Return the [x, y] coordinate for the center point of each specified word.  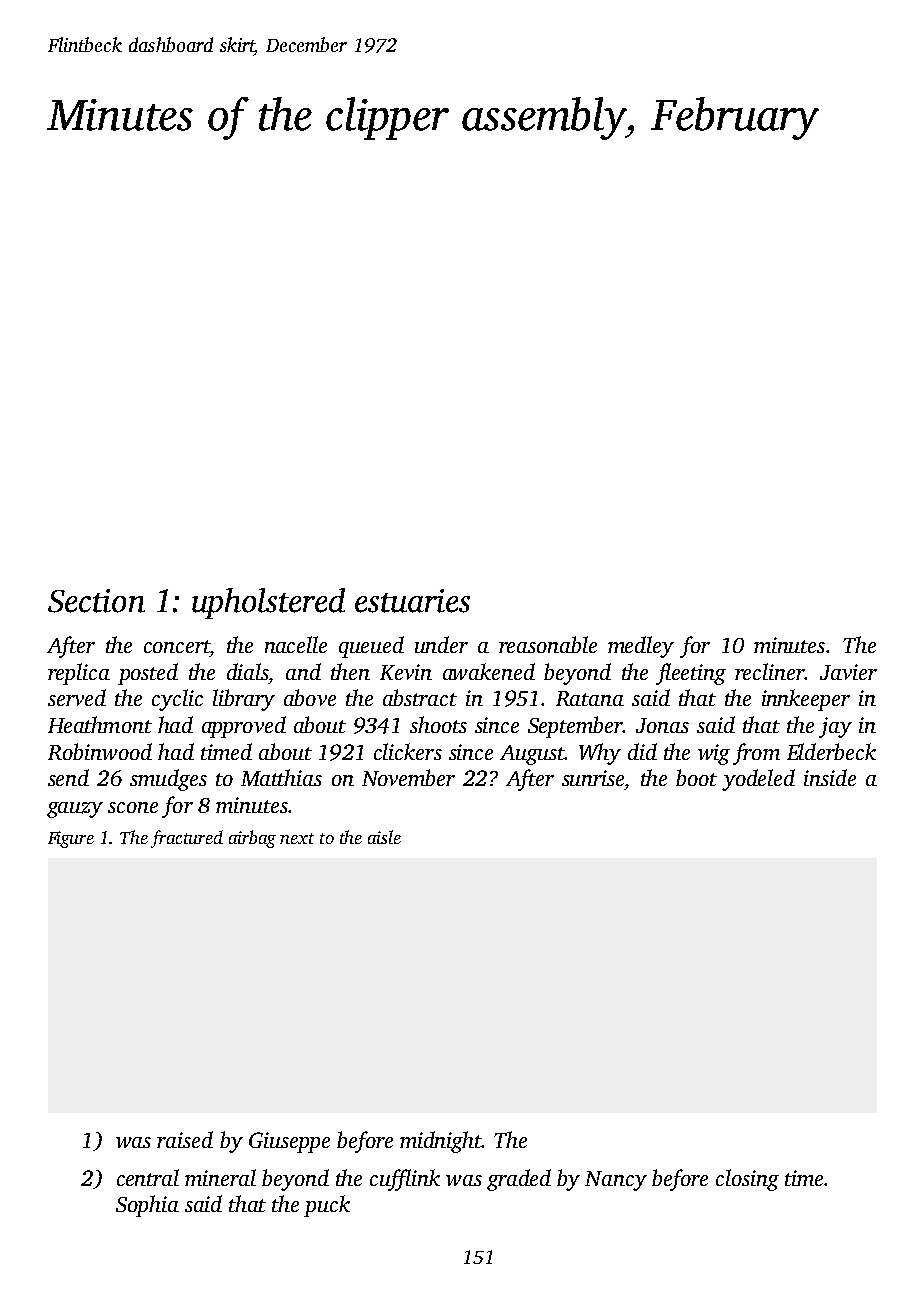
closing [747, 1180]
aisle [384, 837]
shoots [438, 724]
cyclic [177, 700]
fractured [187, 839]
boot [696, 777]
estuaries [412, 601]
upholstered [268, 603]
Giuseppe [289, 1142]
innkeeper [806, 700]
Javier [848, 672]
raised [185, 1139]
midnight [441, 1142]
